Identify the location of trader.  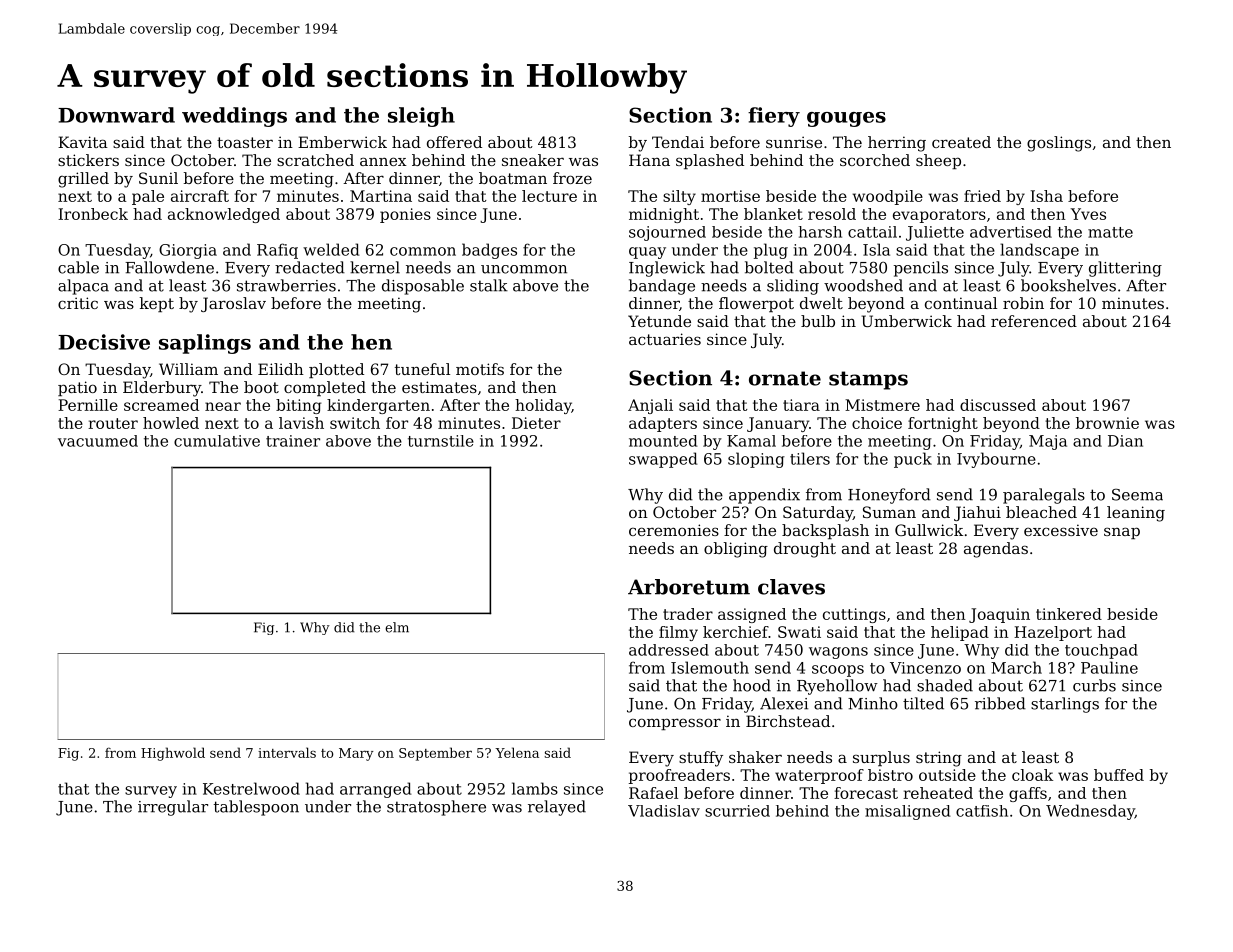
(688, 614).
